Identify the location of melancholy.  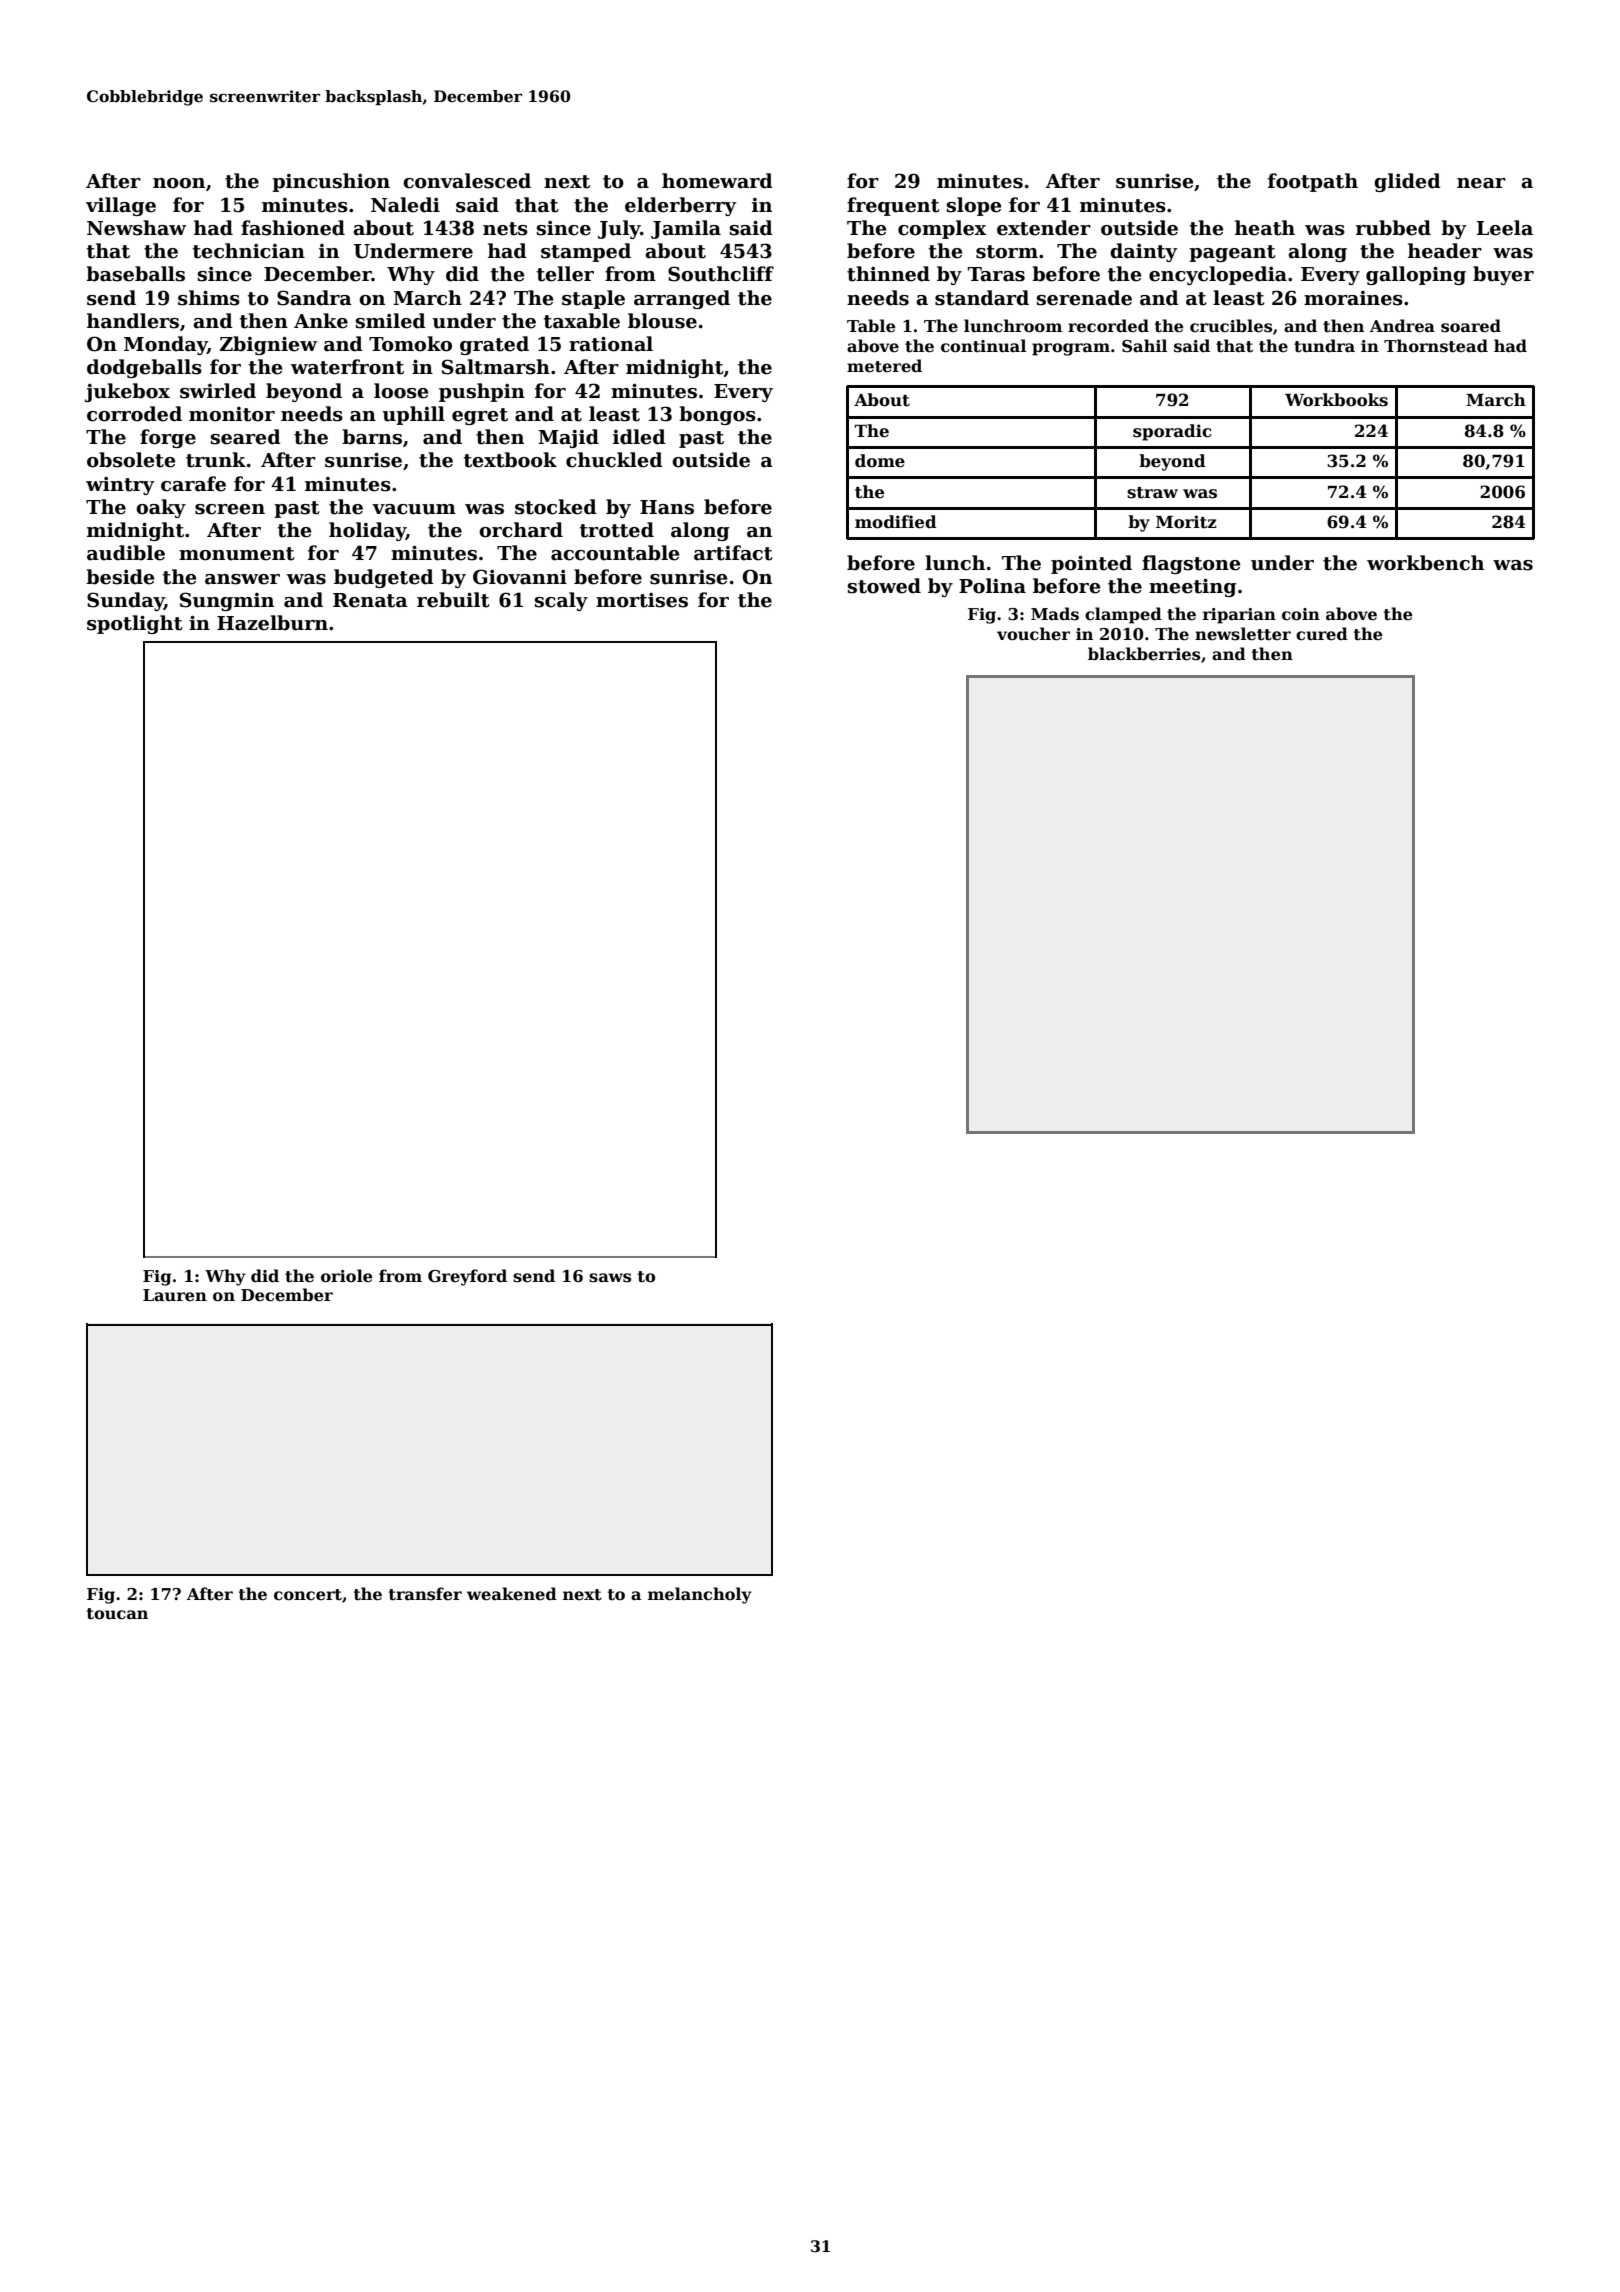
(700, 1595).
